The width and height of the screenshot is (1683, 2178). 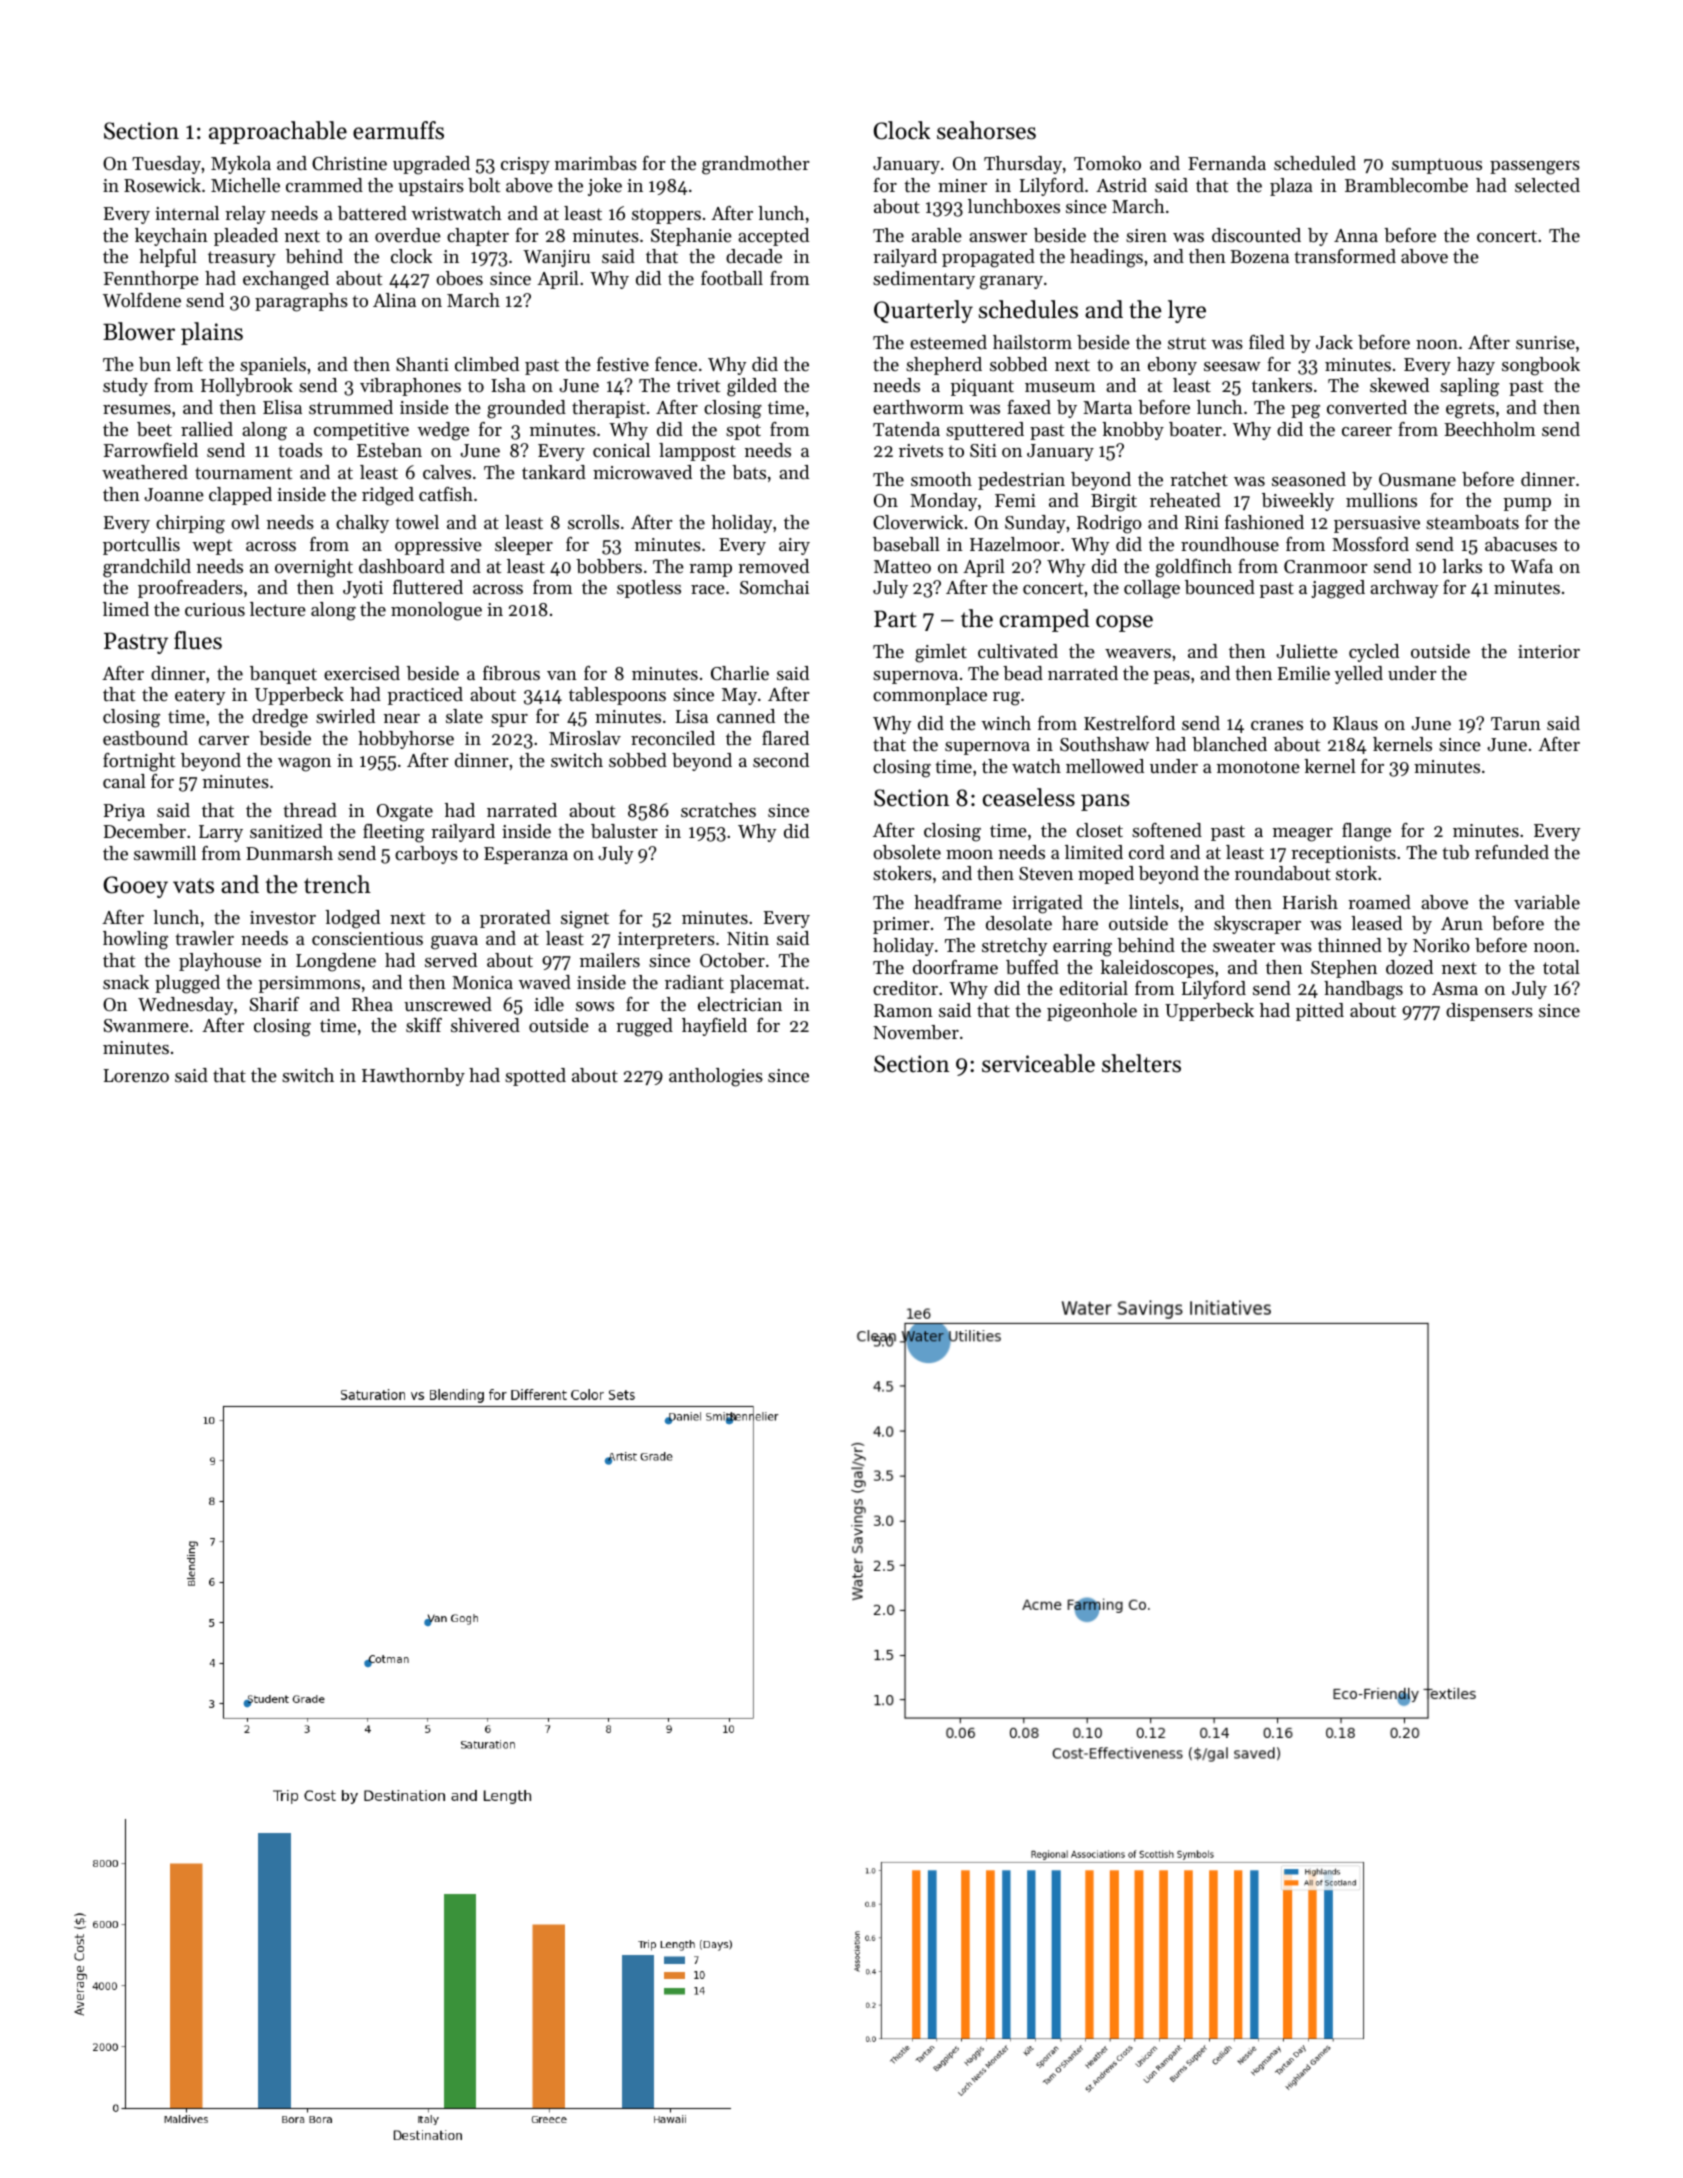 What do you see at coordinates (336, 962) in the screenshot?
I see `Longdene` at bounding box center [336, 962].
